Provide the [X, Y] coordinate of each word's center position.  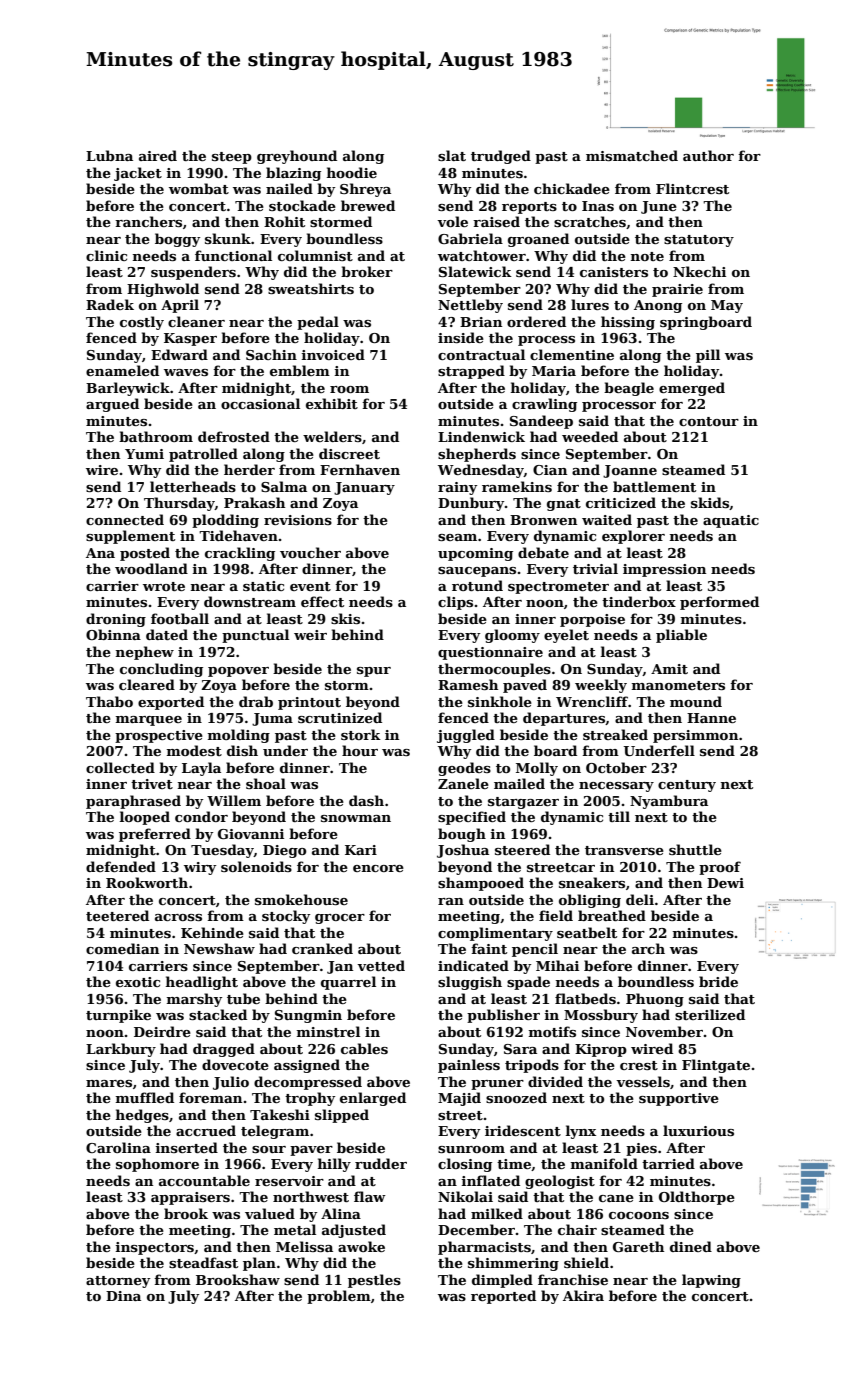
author [708, 155]
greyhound [297, 157]
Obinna [113, 634]
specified [472, 818]
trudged [501, 157]
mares [109, 1083]
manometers [678, 685]
